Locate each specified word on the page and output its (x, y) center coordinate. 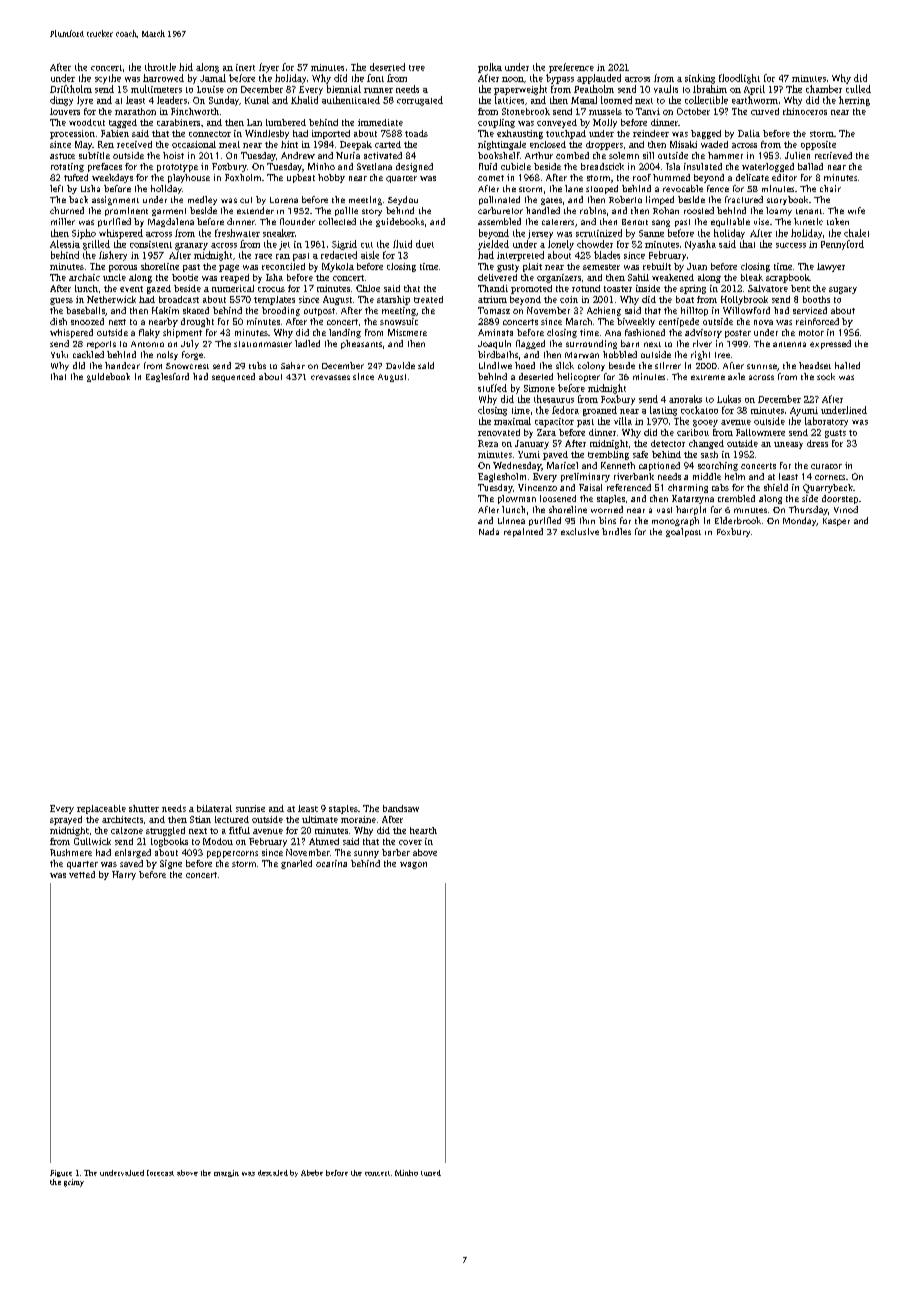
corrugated (420, 101)
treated (428, 299)
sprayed (66, 820)
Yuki (59, 354)
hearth (423, 830)
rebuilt (657, 266)
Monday (800, 521)
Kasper (836, 522)
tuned (431, 1173)
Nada (489, 531)
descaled (273, 1173)
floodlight (739, 79)
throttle (160, 67)
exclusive (580, 531)
